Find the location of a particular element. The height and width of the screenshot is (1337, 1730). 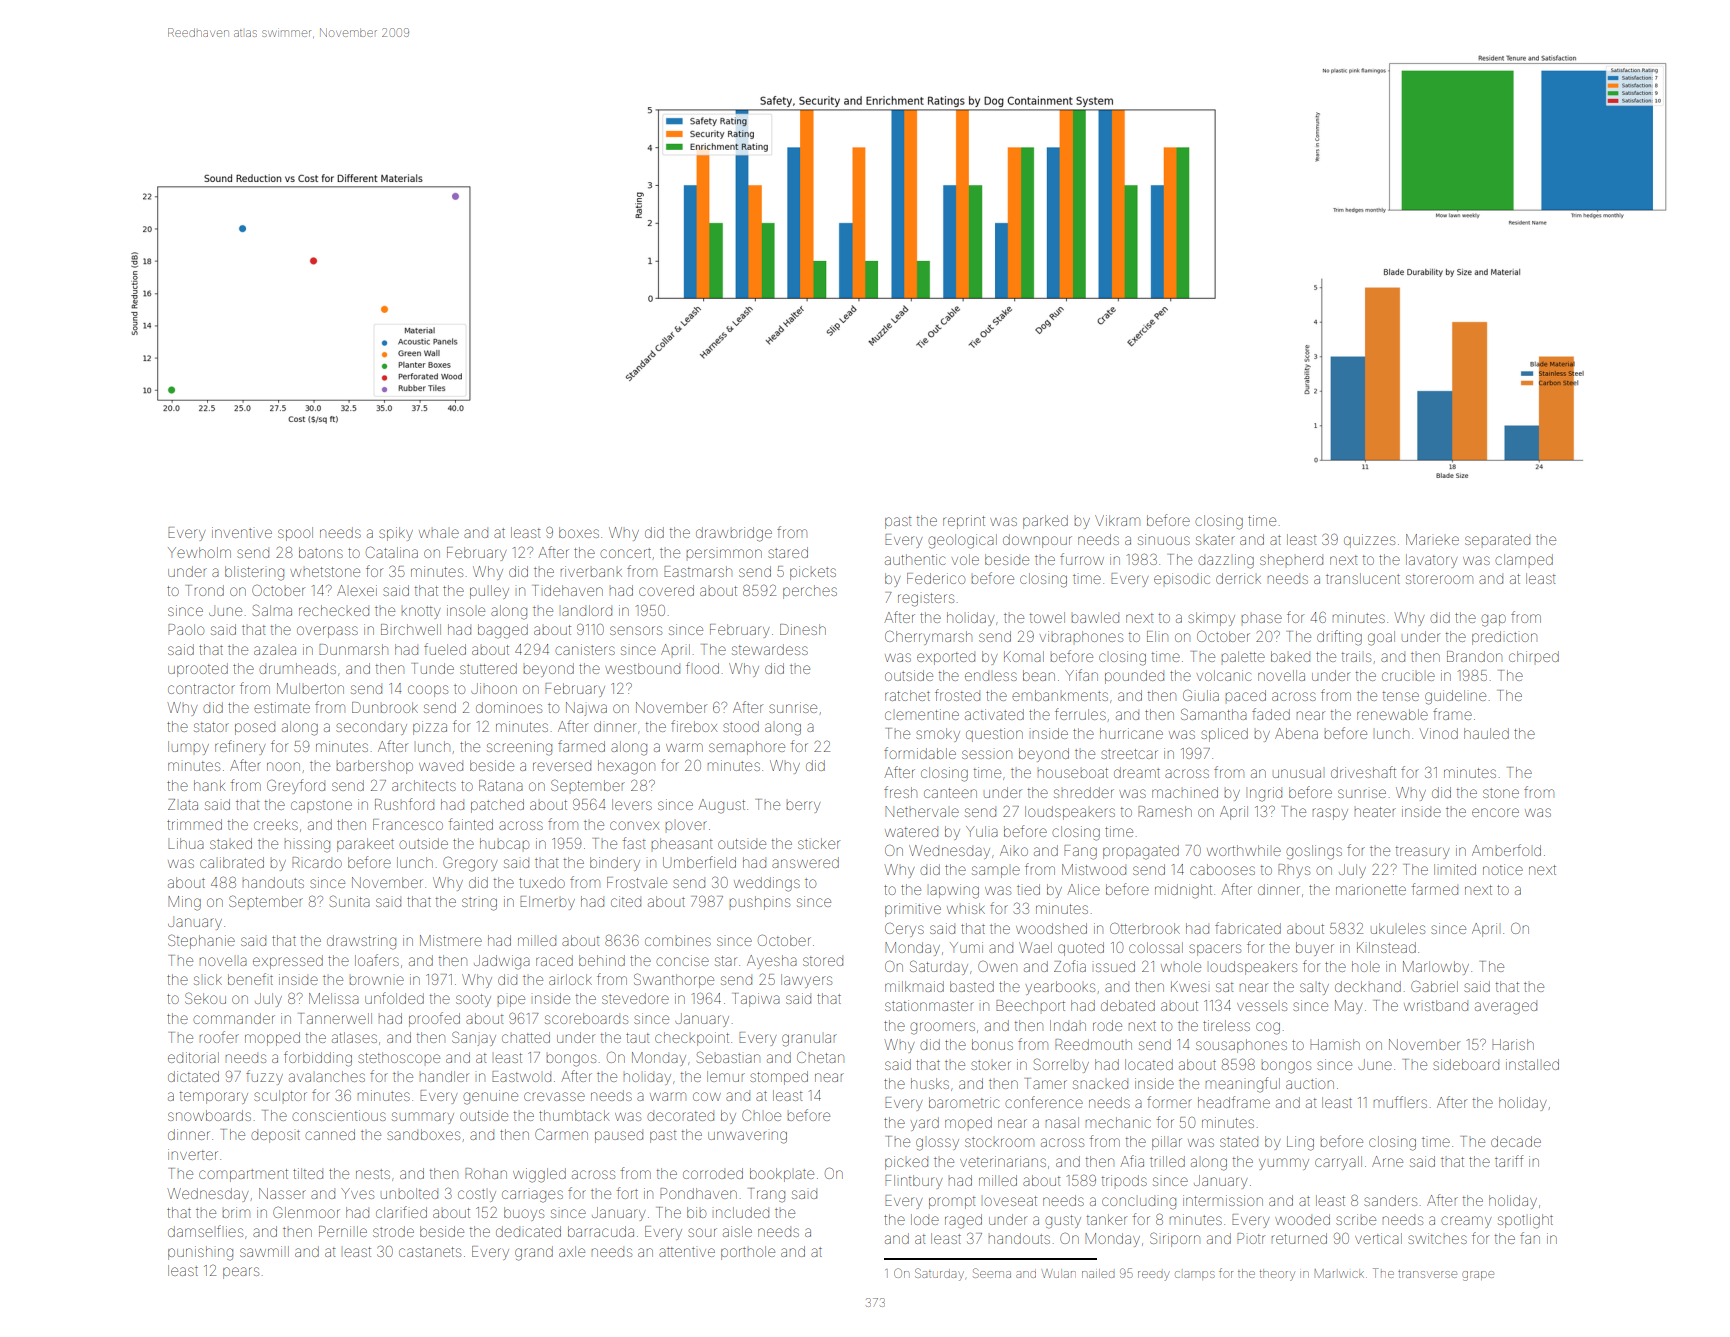

clamped is located at coordinates (1524, 559).
